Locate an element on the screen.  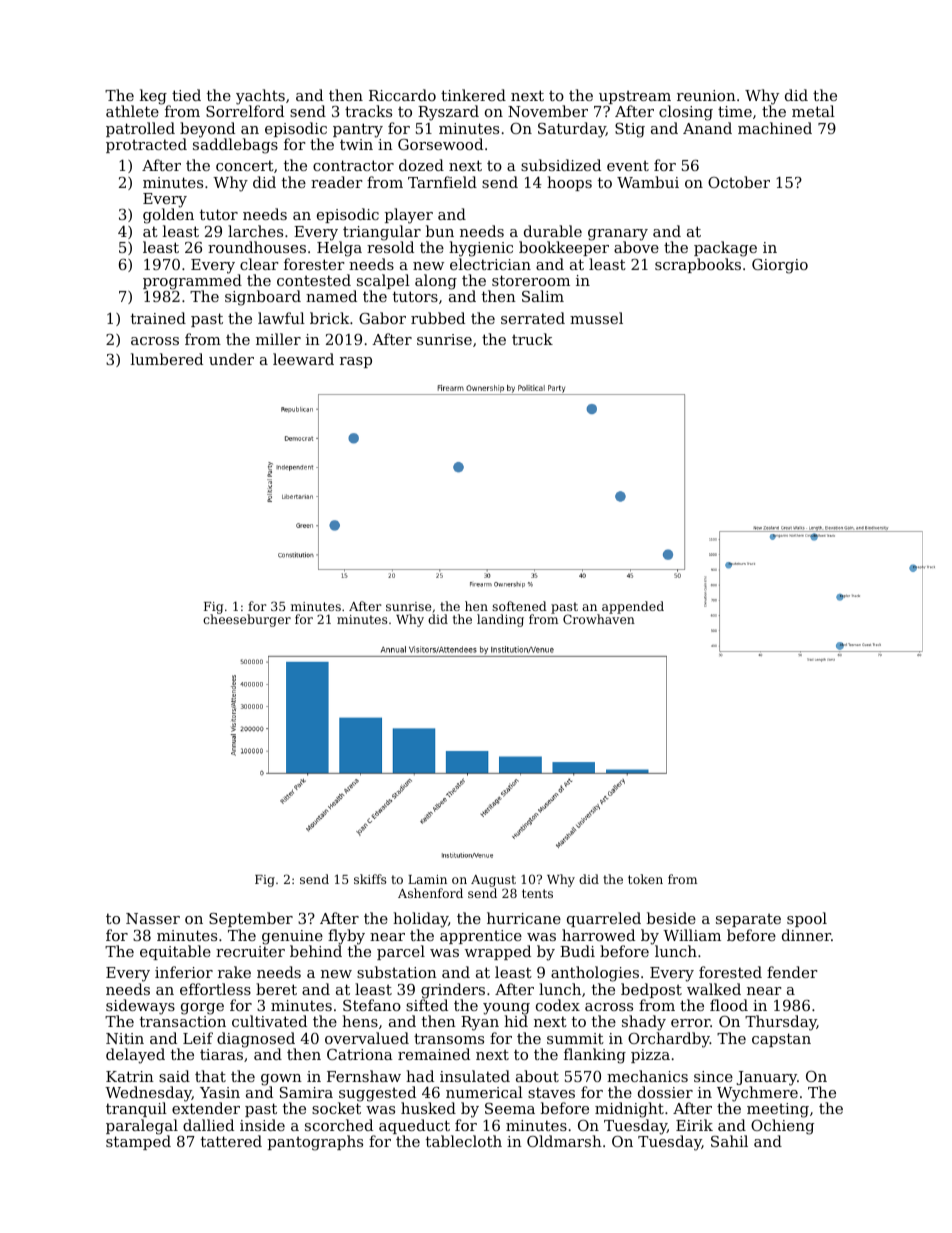
tattered is located at coordinates (231, 1141).
